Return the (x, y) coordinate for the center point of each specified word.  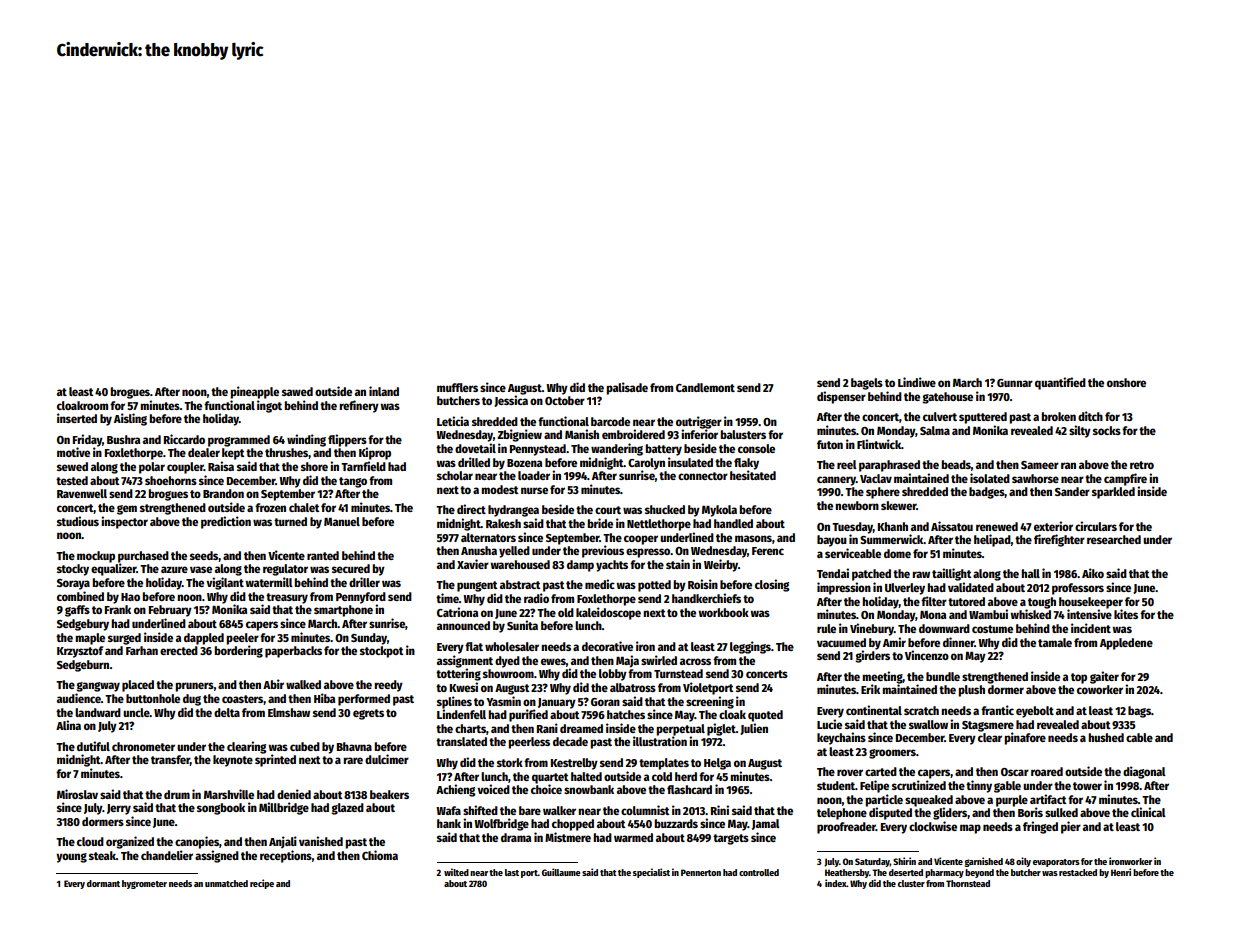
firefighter (1059, 540)
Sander (1072, 491)
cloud (90, 841)
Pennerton (701, 872)
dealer (204, 452)
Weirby (721, 565)
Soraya (73, 584)
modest (499, 489)
